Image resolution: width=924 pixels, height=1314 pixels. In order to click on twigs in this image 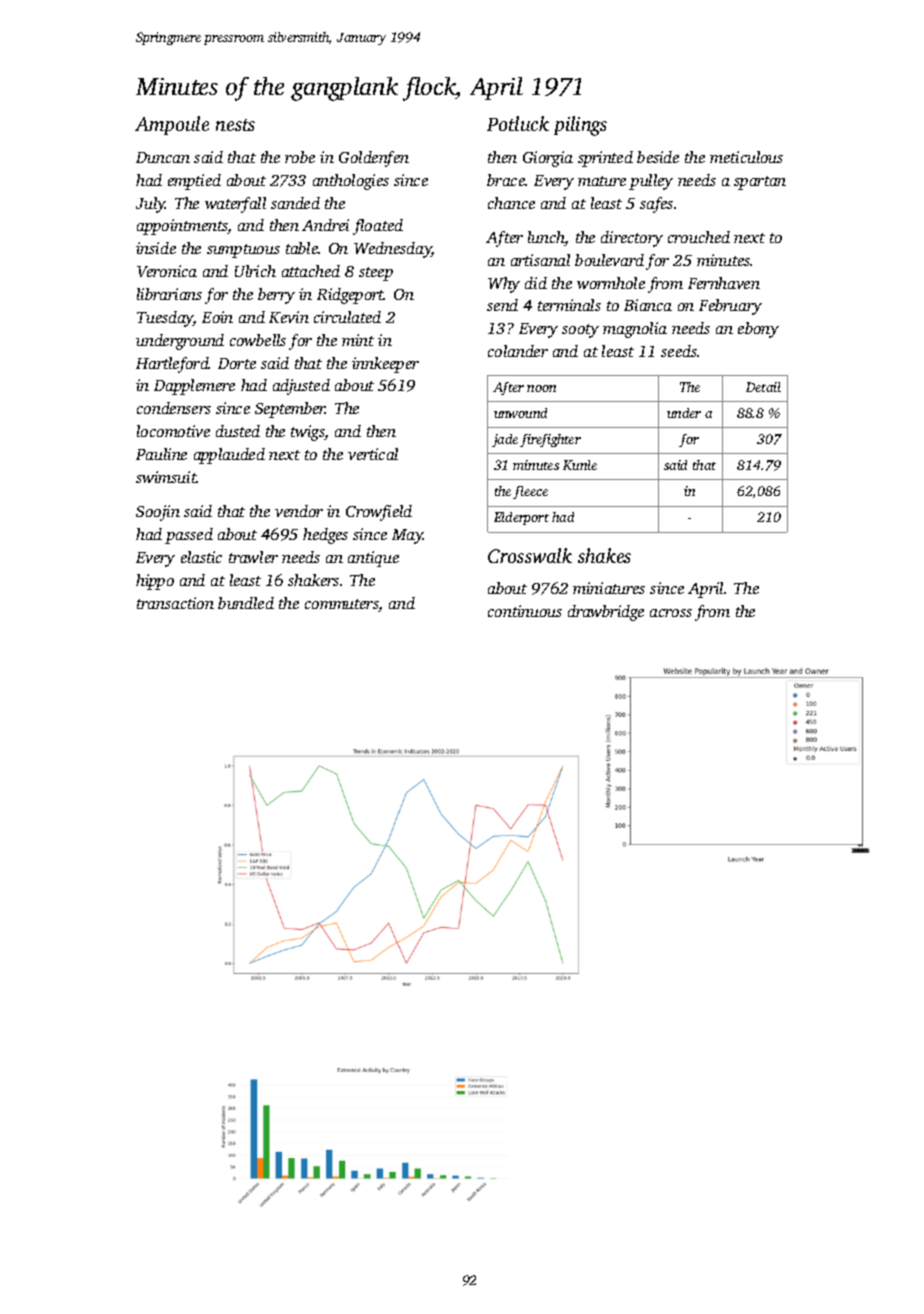, I will do `click(308, 433)`.
